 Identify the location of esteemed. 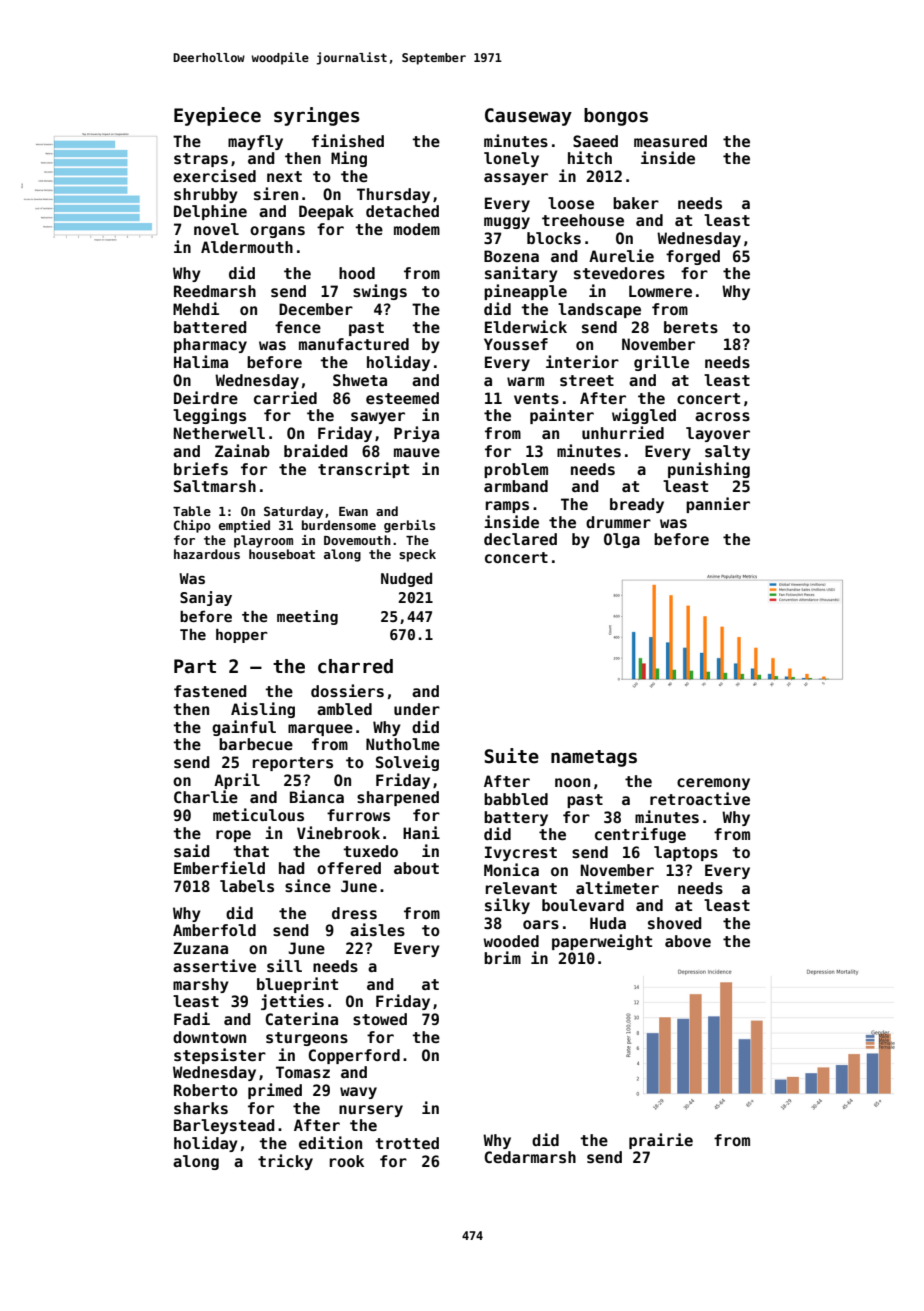
(402, 398).
